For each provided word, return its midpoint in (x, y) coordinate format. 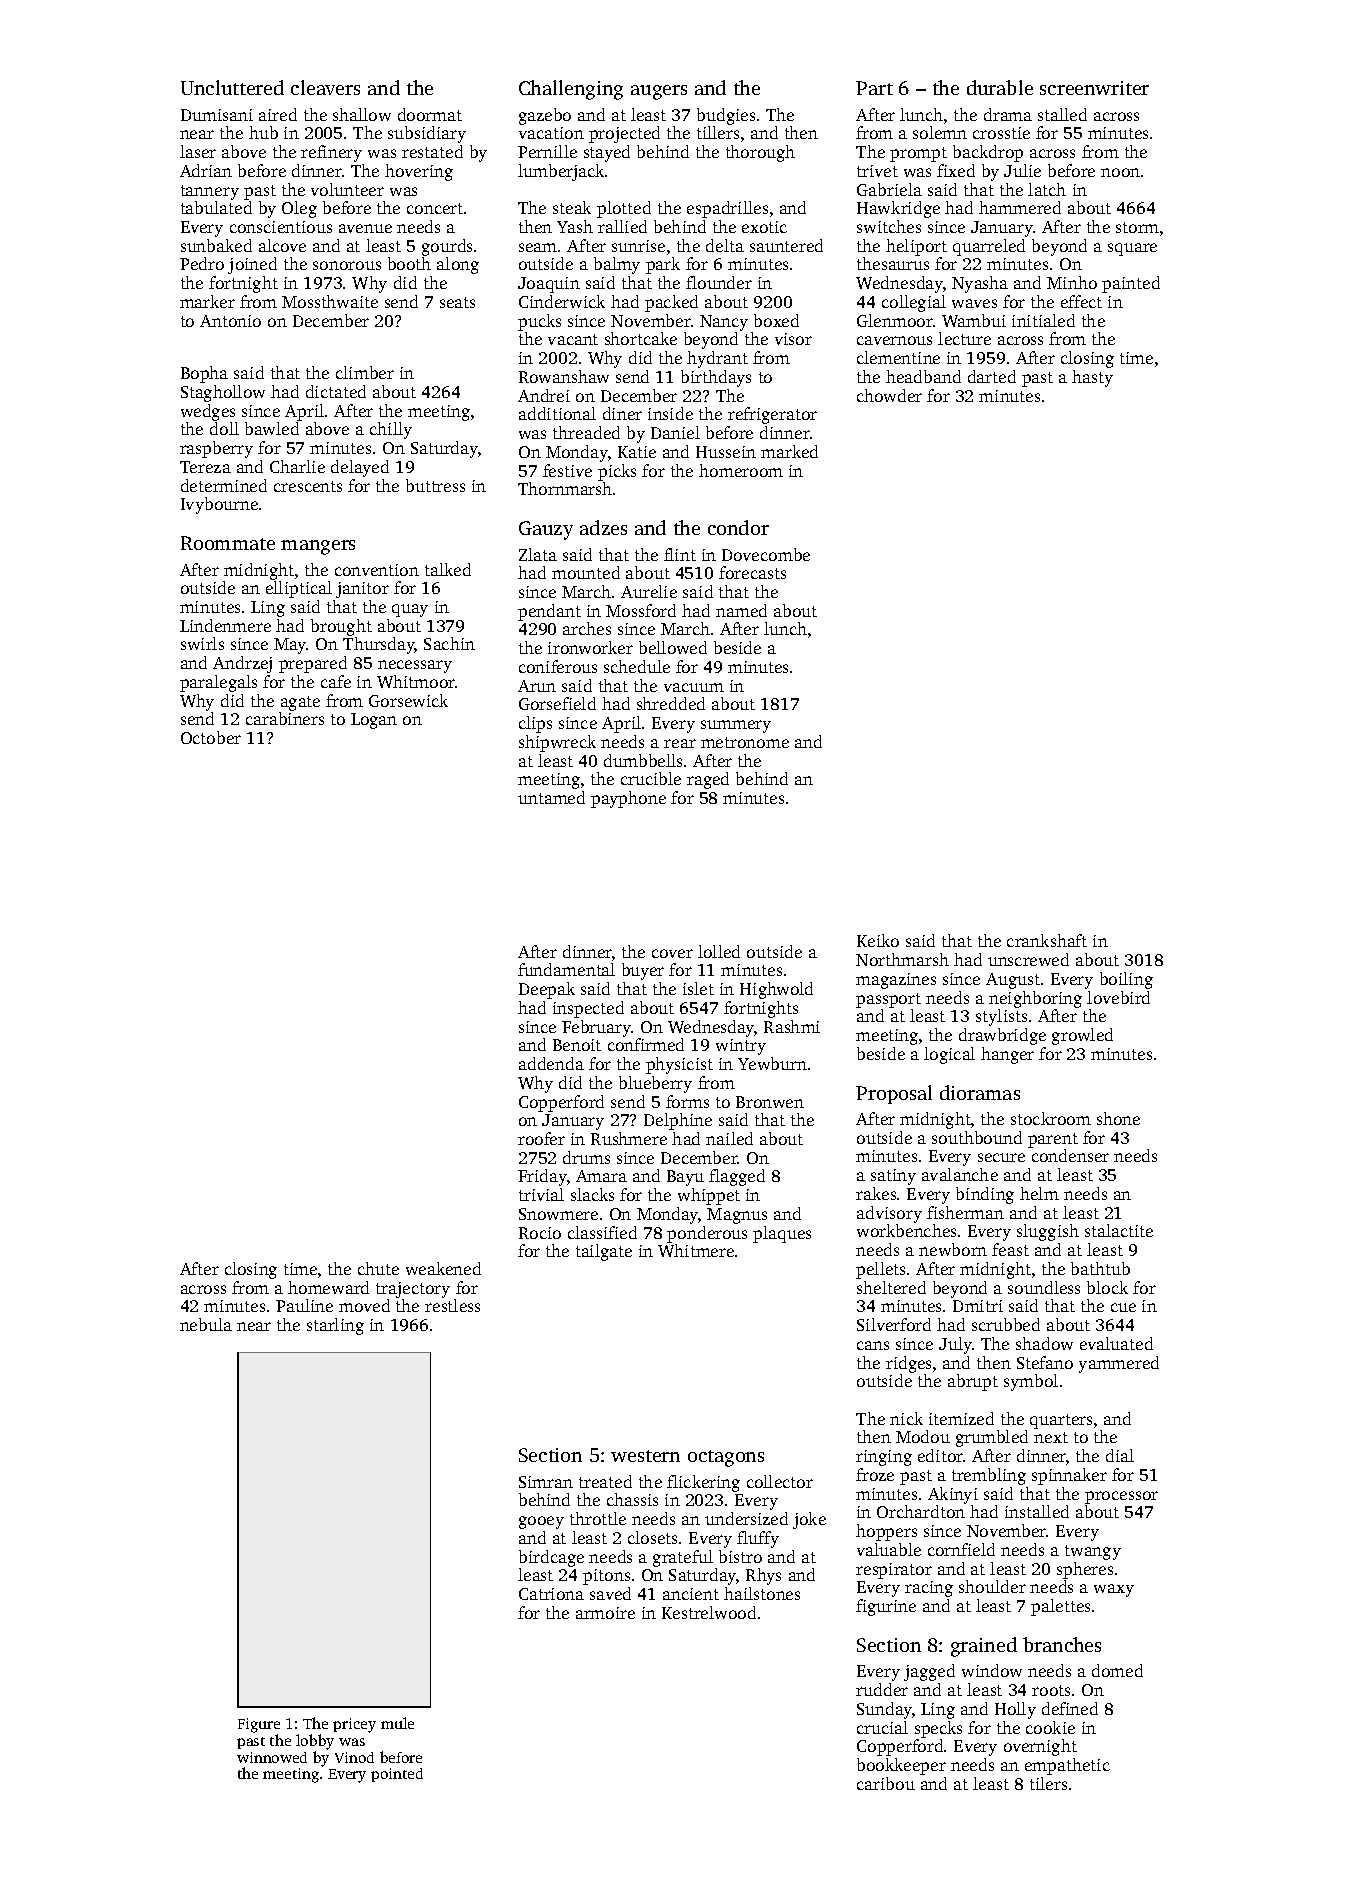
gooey (541, 1522)
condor (738, 527)
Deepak (547, 990)
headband (923, 376)
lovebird (1118, 997)
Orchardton (921, 1511)
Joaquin (549, 285)
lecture (964, 338)
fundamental (566, 969)
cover (672, 953)
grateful (683, 1558)
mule (397, 1723)
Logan (374, 721)
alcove (282, 245)
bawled (272, 428)
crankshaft (1047, 940)
